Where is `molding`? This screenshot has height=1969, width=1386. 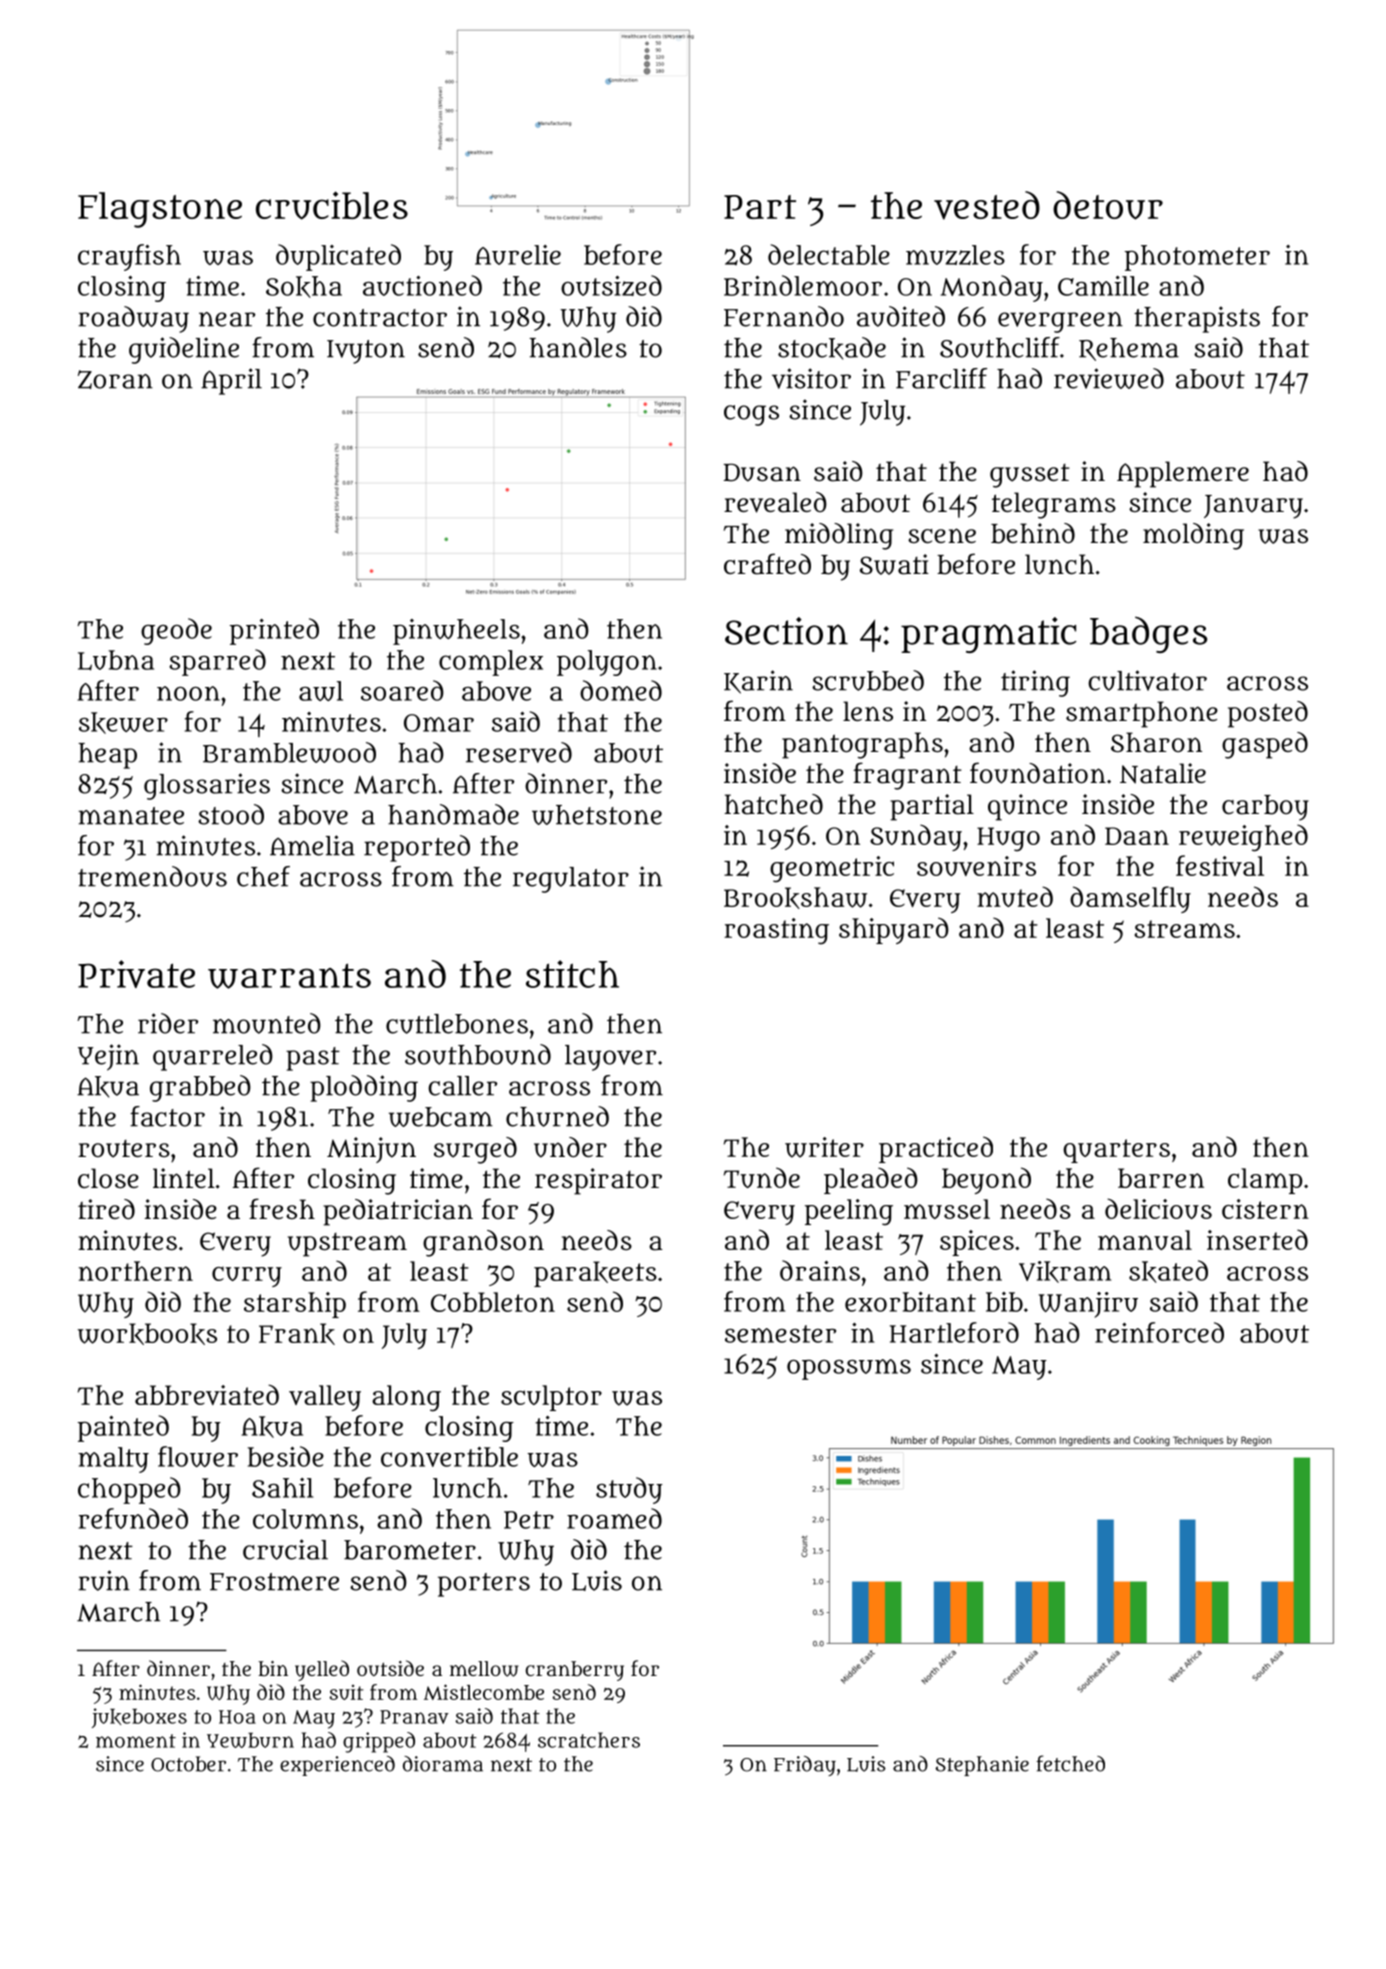
molding is located at coordinates (1193, 536).
